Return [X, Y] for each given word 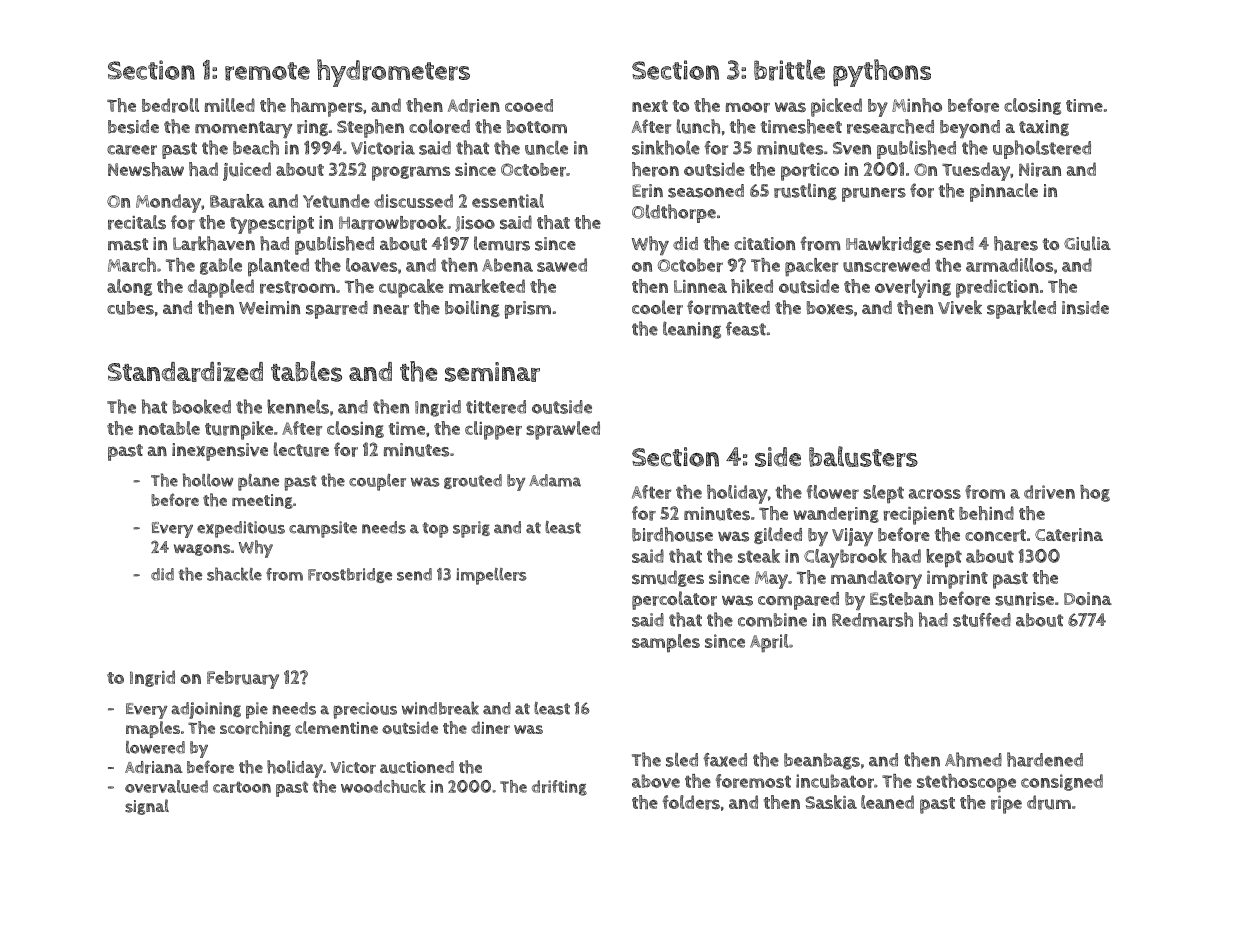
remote [267, 71]
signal [147, 807]
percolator [674, 600]
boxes [829, 308]
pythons [882, 73]
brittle [789, 70]
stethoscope [966, 783]
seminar [492, 372]
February [243, 680]
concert [995, 535]
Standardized [185, 372]
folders [691, 802]
